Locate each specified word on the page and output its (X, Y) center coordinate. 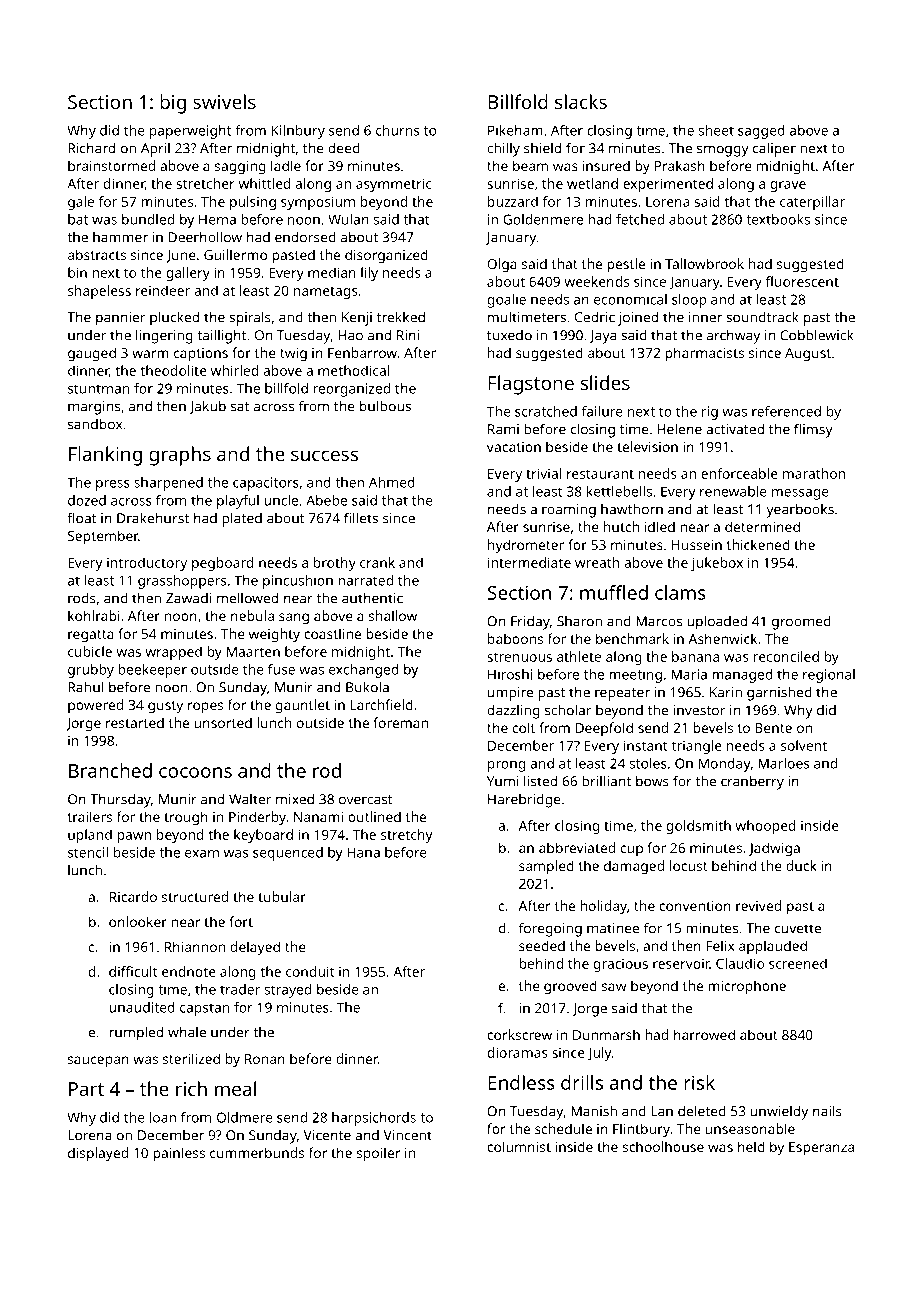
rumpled (136, 1033)
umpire (510, 694)
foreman (400, 722)
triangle (697, 747)
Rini (408, 335)
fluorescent (802, 281)
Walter (250, 799)
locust (689, 865)
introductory (147, 564)
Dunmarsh (606, 1034)
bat (78, 219)
